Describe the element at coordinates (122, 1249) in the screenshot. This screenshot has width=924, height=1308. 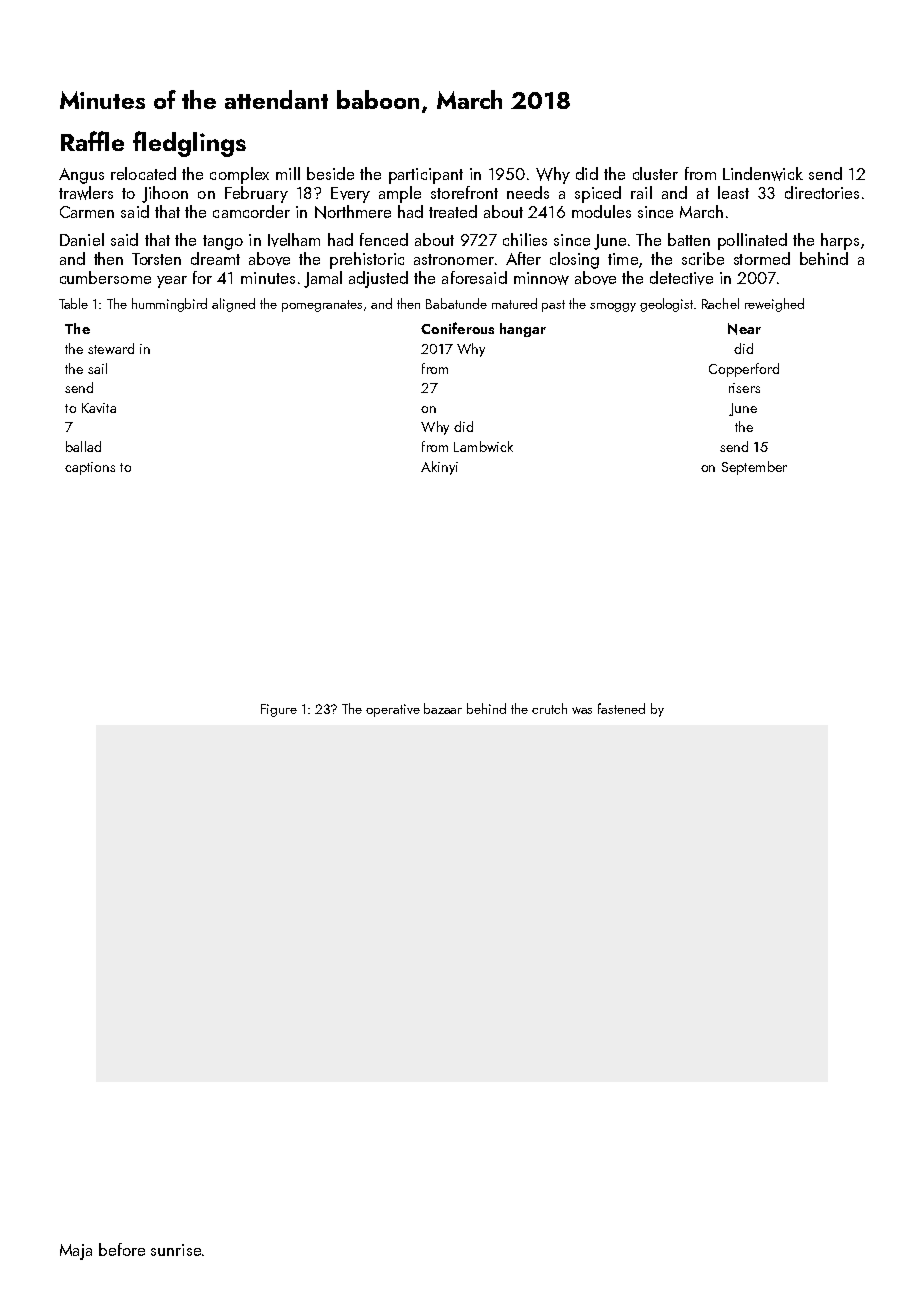
I see `before` at that location.
